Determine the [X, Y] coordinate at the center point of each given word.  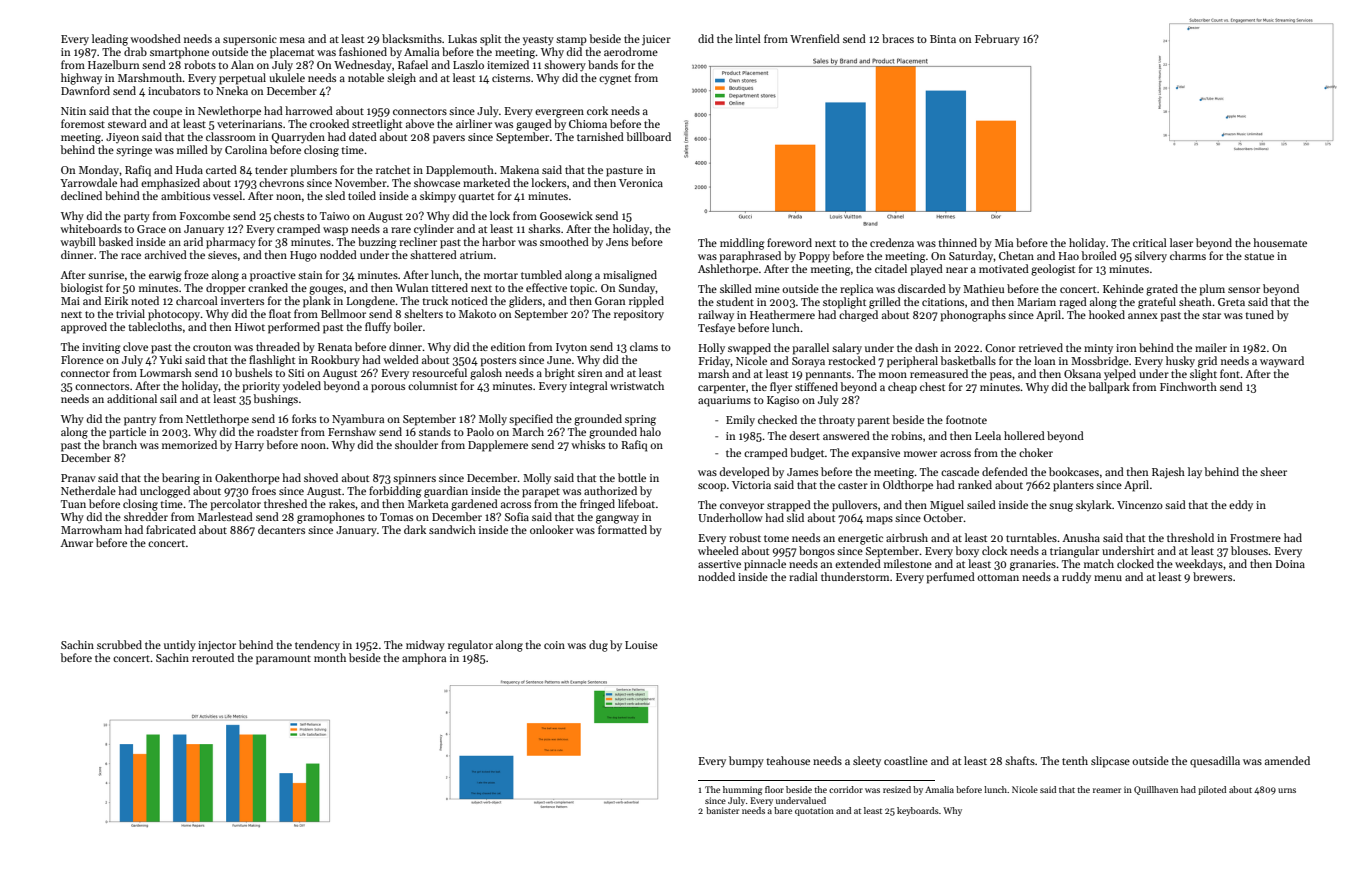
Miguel [947, 506]
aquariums [724, 401]
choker [1036, 452]
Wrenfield [815, 38]
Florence [82, 359]
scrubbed [119, 644]
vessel [227, 195]
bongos [817, 552]
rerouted [213, 657]
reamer [1107, 790]
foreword [789, 242]
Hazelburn [113, 64]
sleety [867, 761]
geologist [1053, 270]
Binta [943, 39]
